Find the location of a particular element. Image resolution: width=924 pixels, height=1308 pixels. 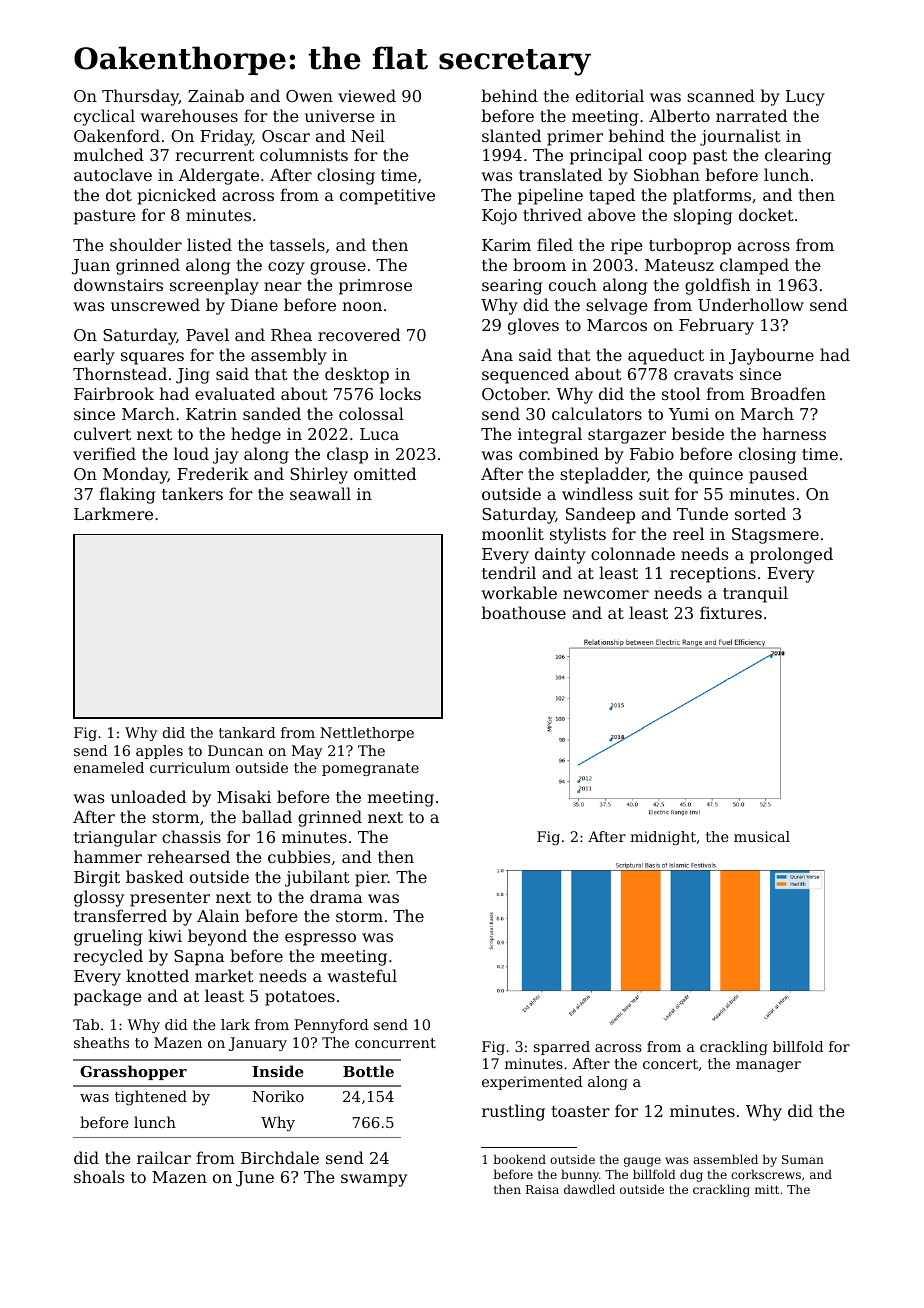

viewed is located at coordinates (367, 95).
